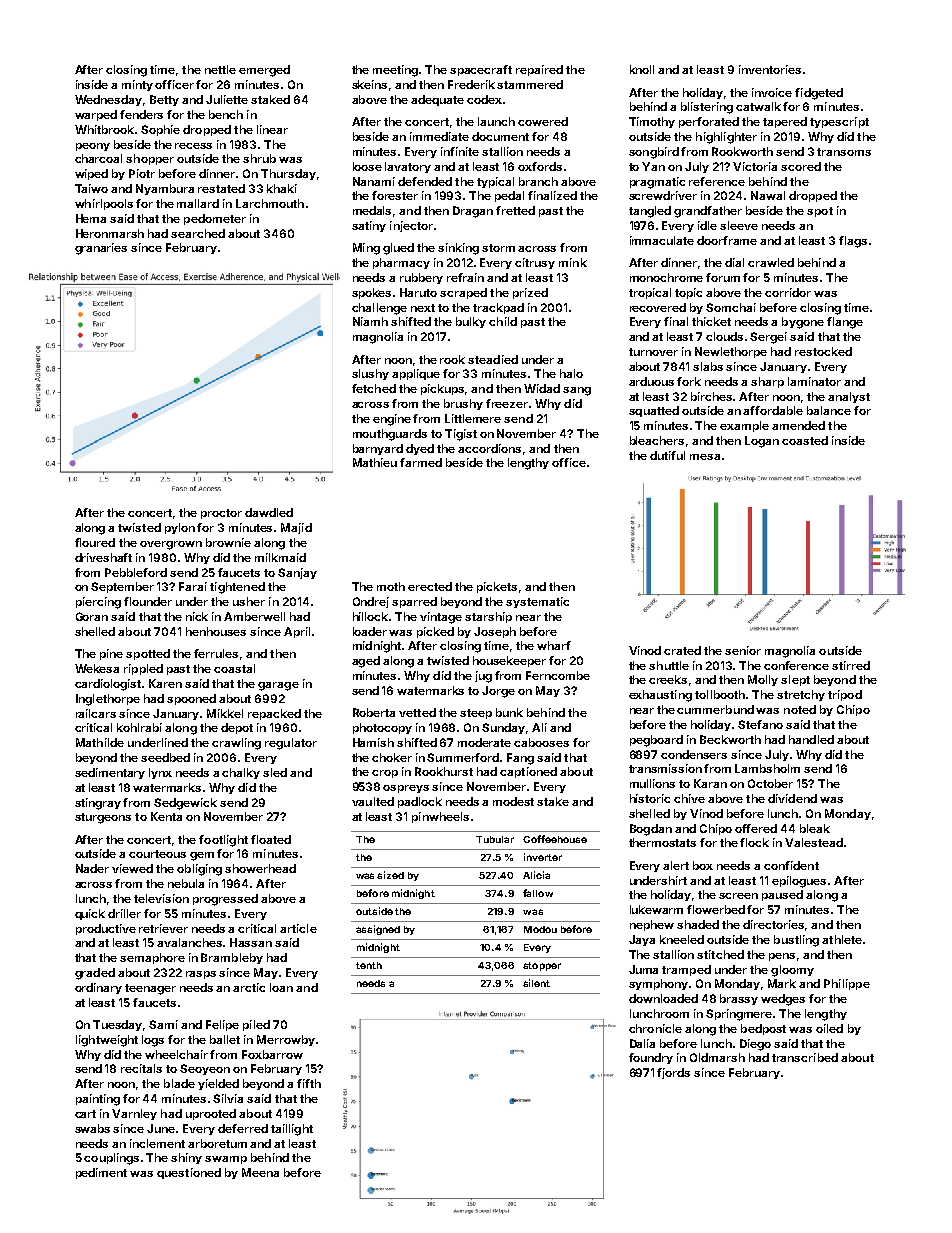 This screenshot has height=1233, width=952. I want to click on slabs, so click(708, 366).
